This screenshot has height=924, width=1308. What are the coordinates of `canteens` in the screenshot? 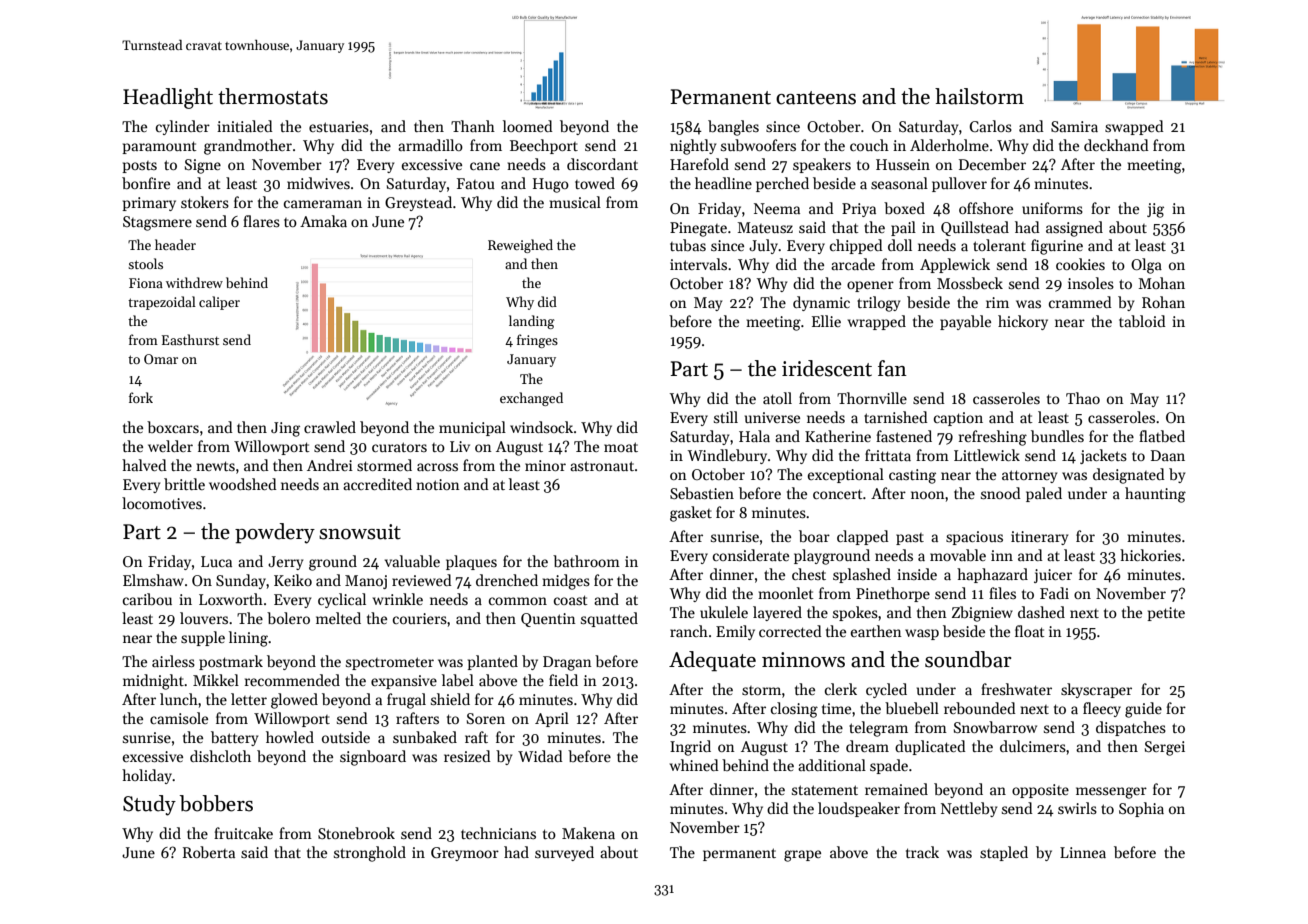 It's located at (816, 98).
